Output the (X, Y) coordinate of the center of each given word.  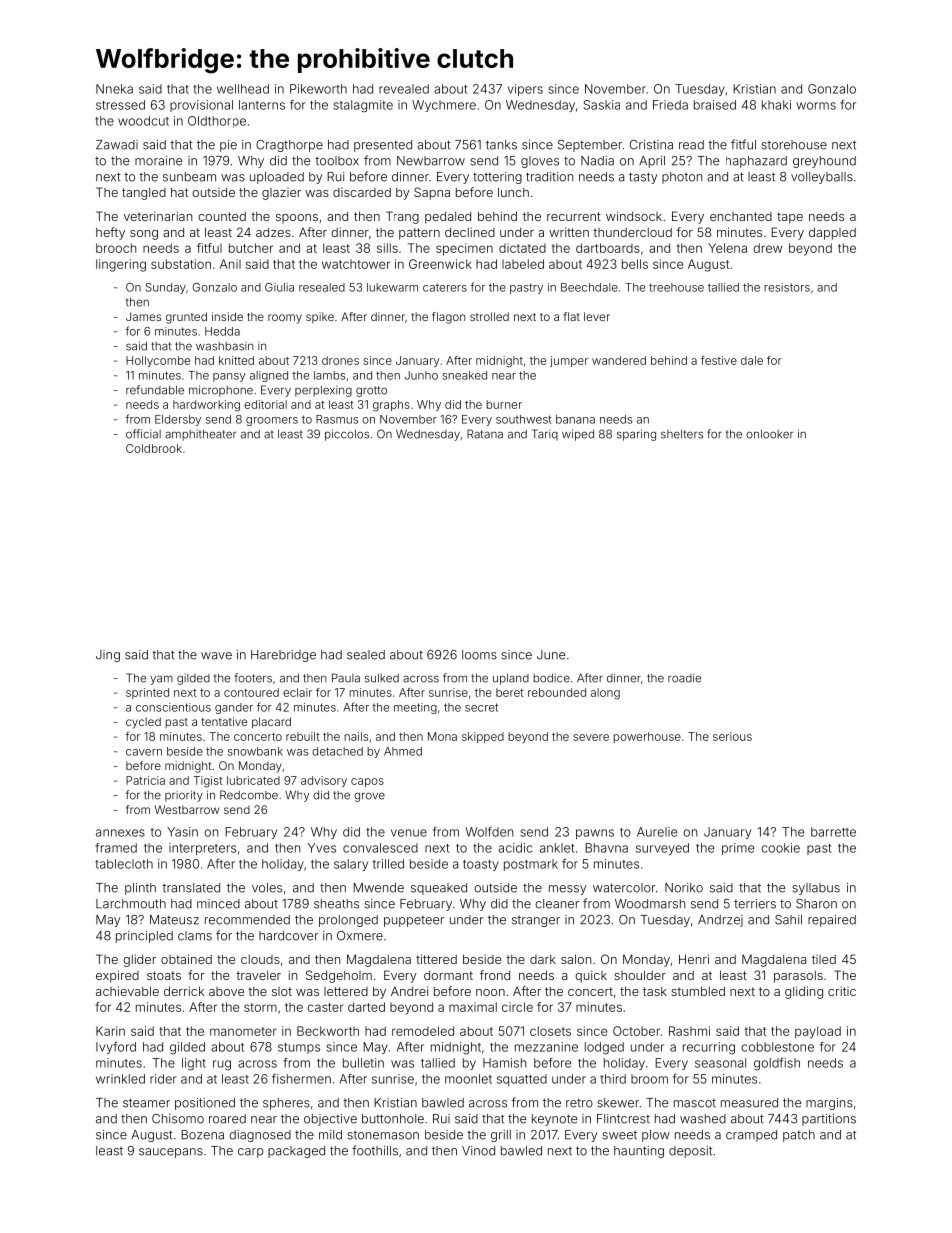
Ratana (485, 434)
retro (579, 1103)
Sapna (432, 193)
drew (768, 248)
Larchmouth (131, 904)
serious (732, 736)
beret (510, 692)
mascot (695, 1103)
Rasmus (337, 419)
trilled (388, 864)
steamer (146, 1103)
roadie (684, 678)
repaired (832, 921)
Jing (108, 656)
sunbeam (189, 177)
